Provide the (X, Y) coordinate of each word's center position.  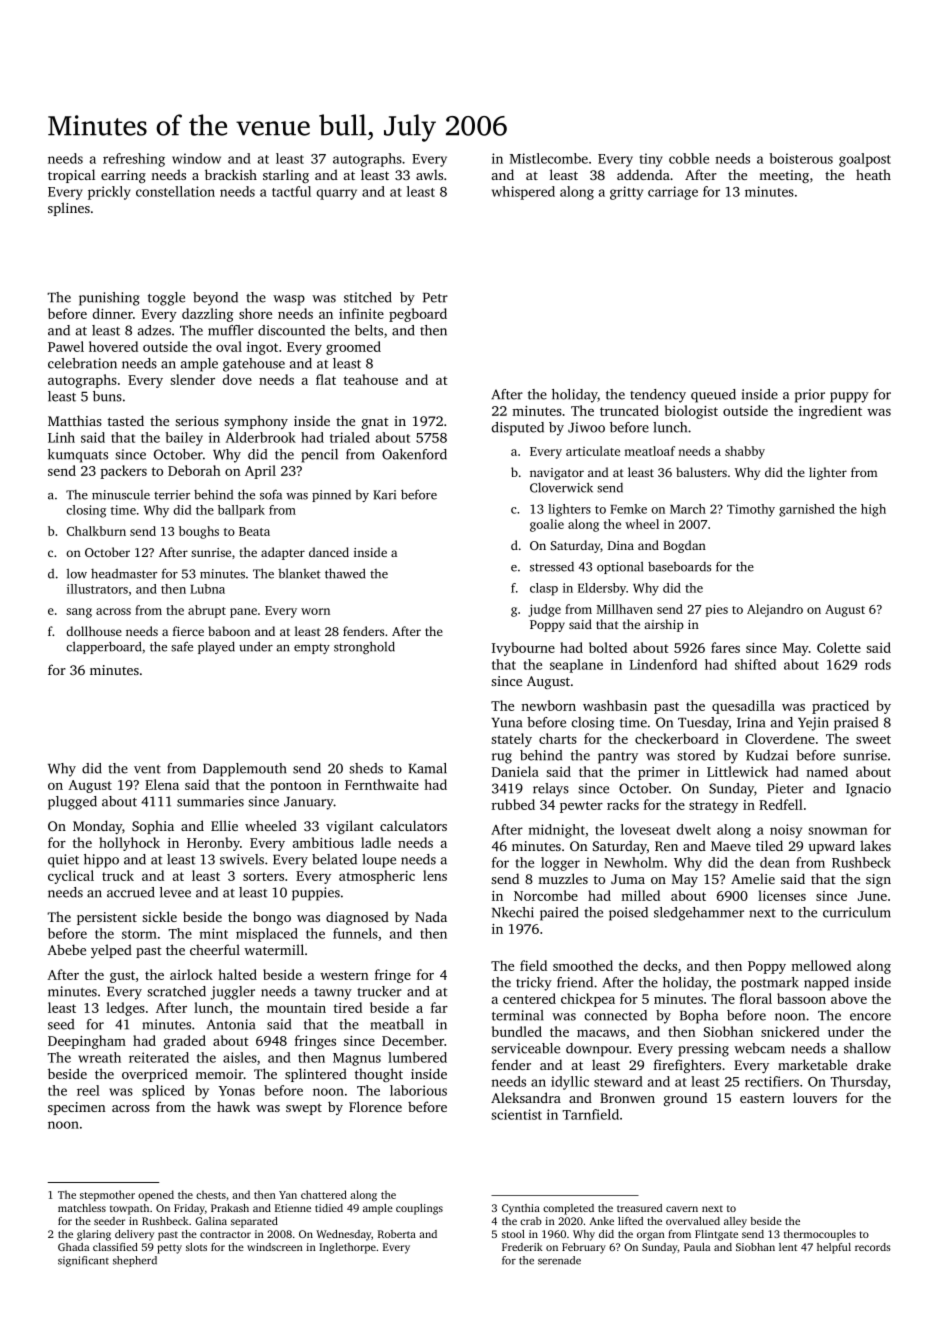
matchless (82, 1208)
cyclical (71, 877)
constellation (175, 191)
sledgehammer (699, 914)
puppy (849, 397)
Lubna (207, 589)
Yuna (506, 723)
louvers (815, 1097)
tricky (534, 984)
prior (810, 396)
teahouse (371, 379)
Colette (839, 647)
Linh (61, 437)
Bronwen (627, 1098)
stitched (368, 297)
